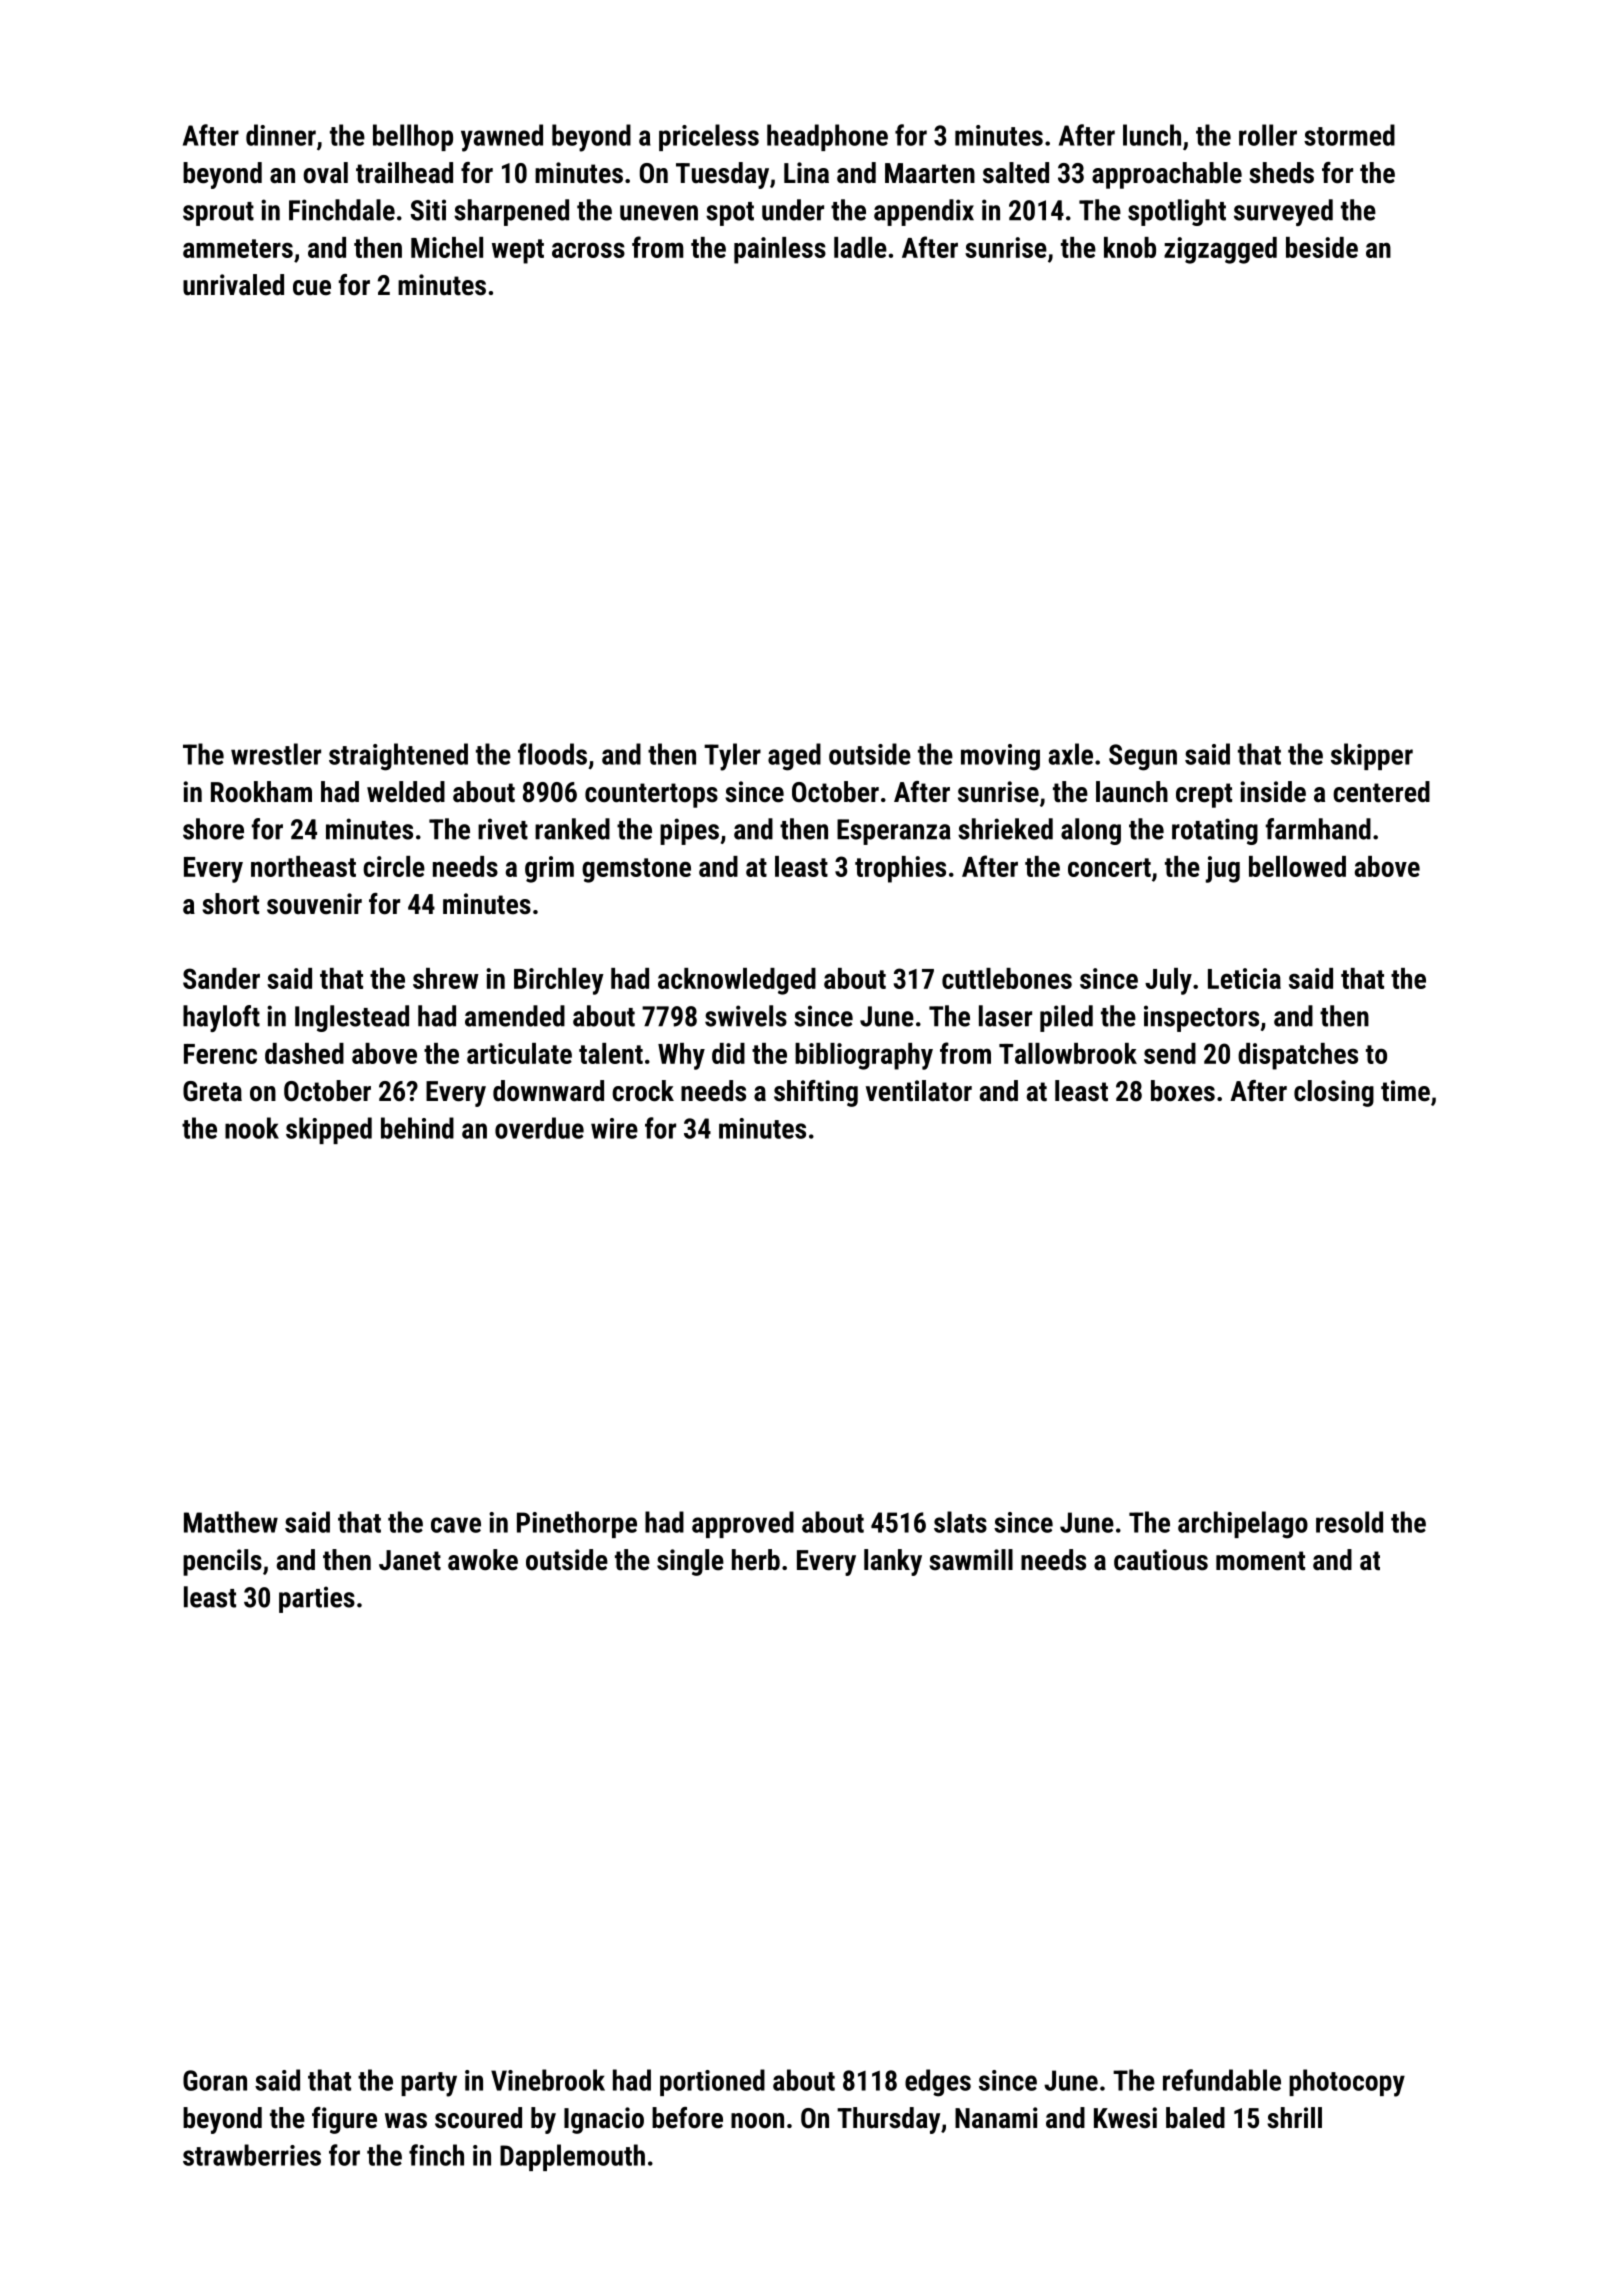 This screenshot has width=1620, height=2292. I want to click on dispatches, so click(1298, 1056).
